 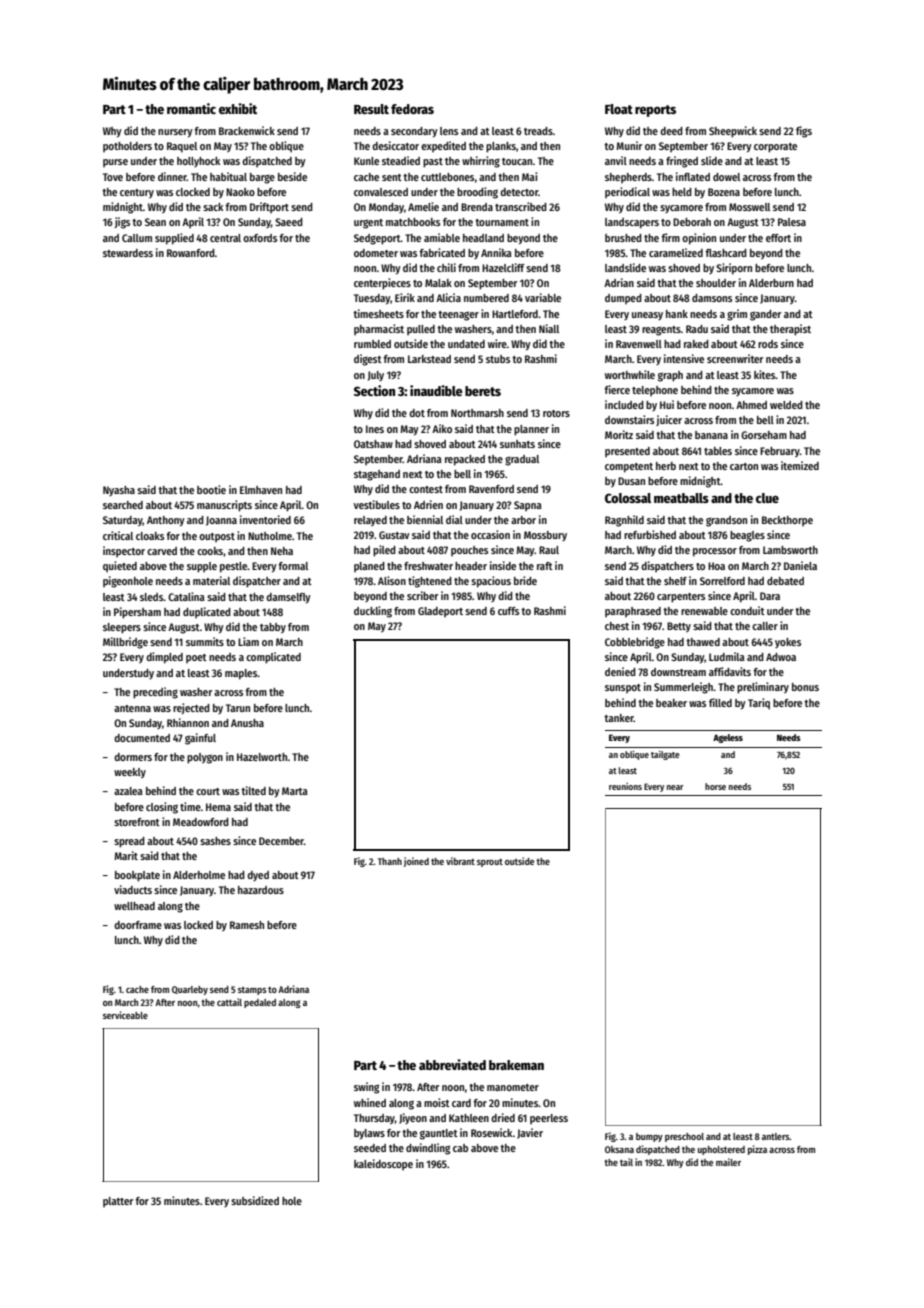 I want to click on Beckthorpe, so click(x=787, y=521).
